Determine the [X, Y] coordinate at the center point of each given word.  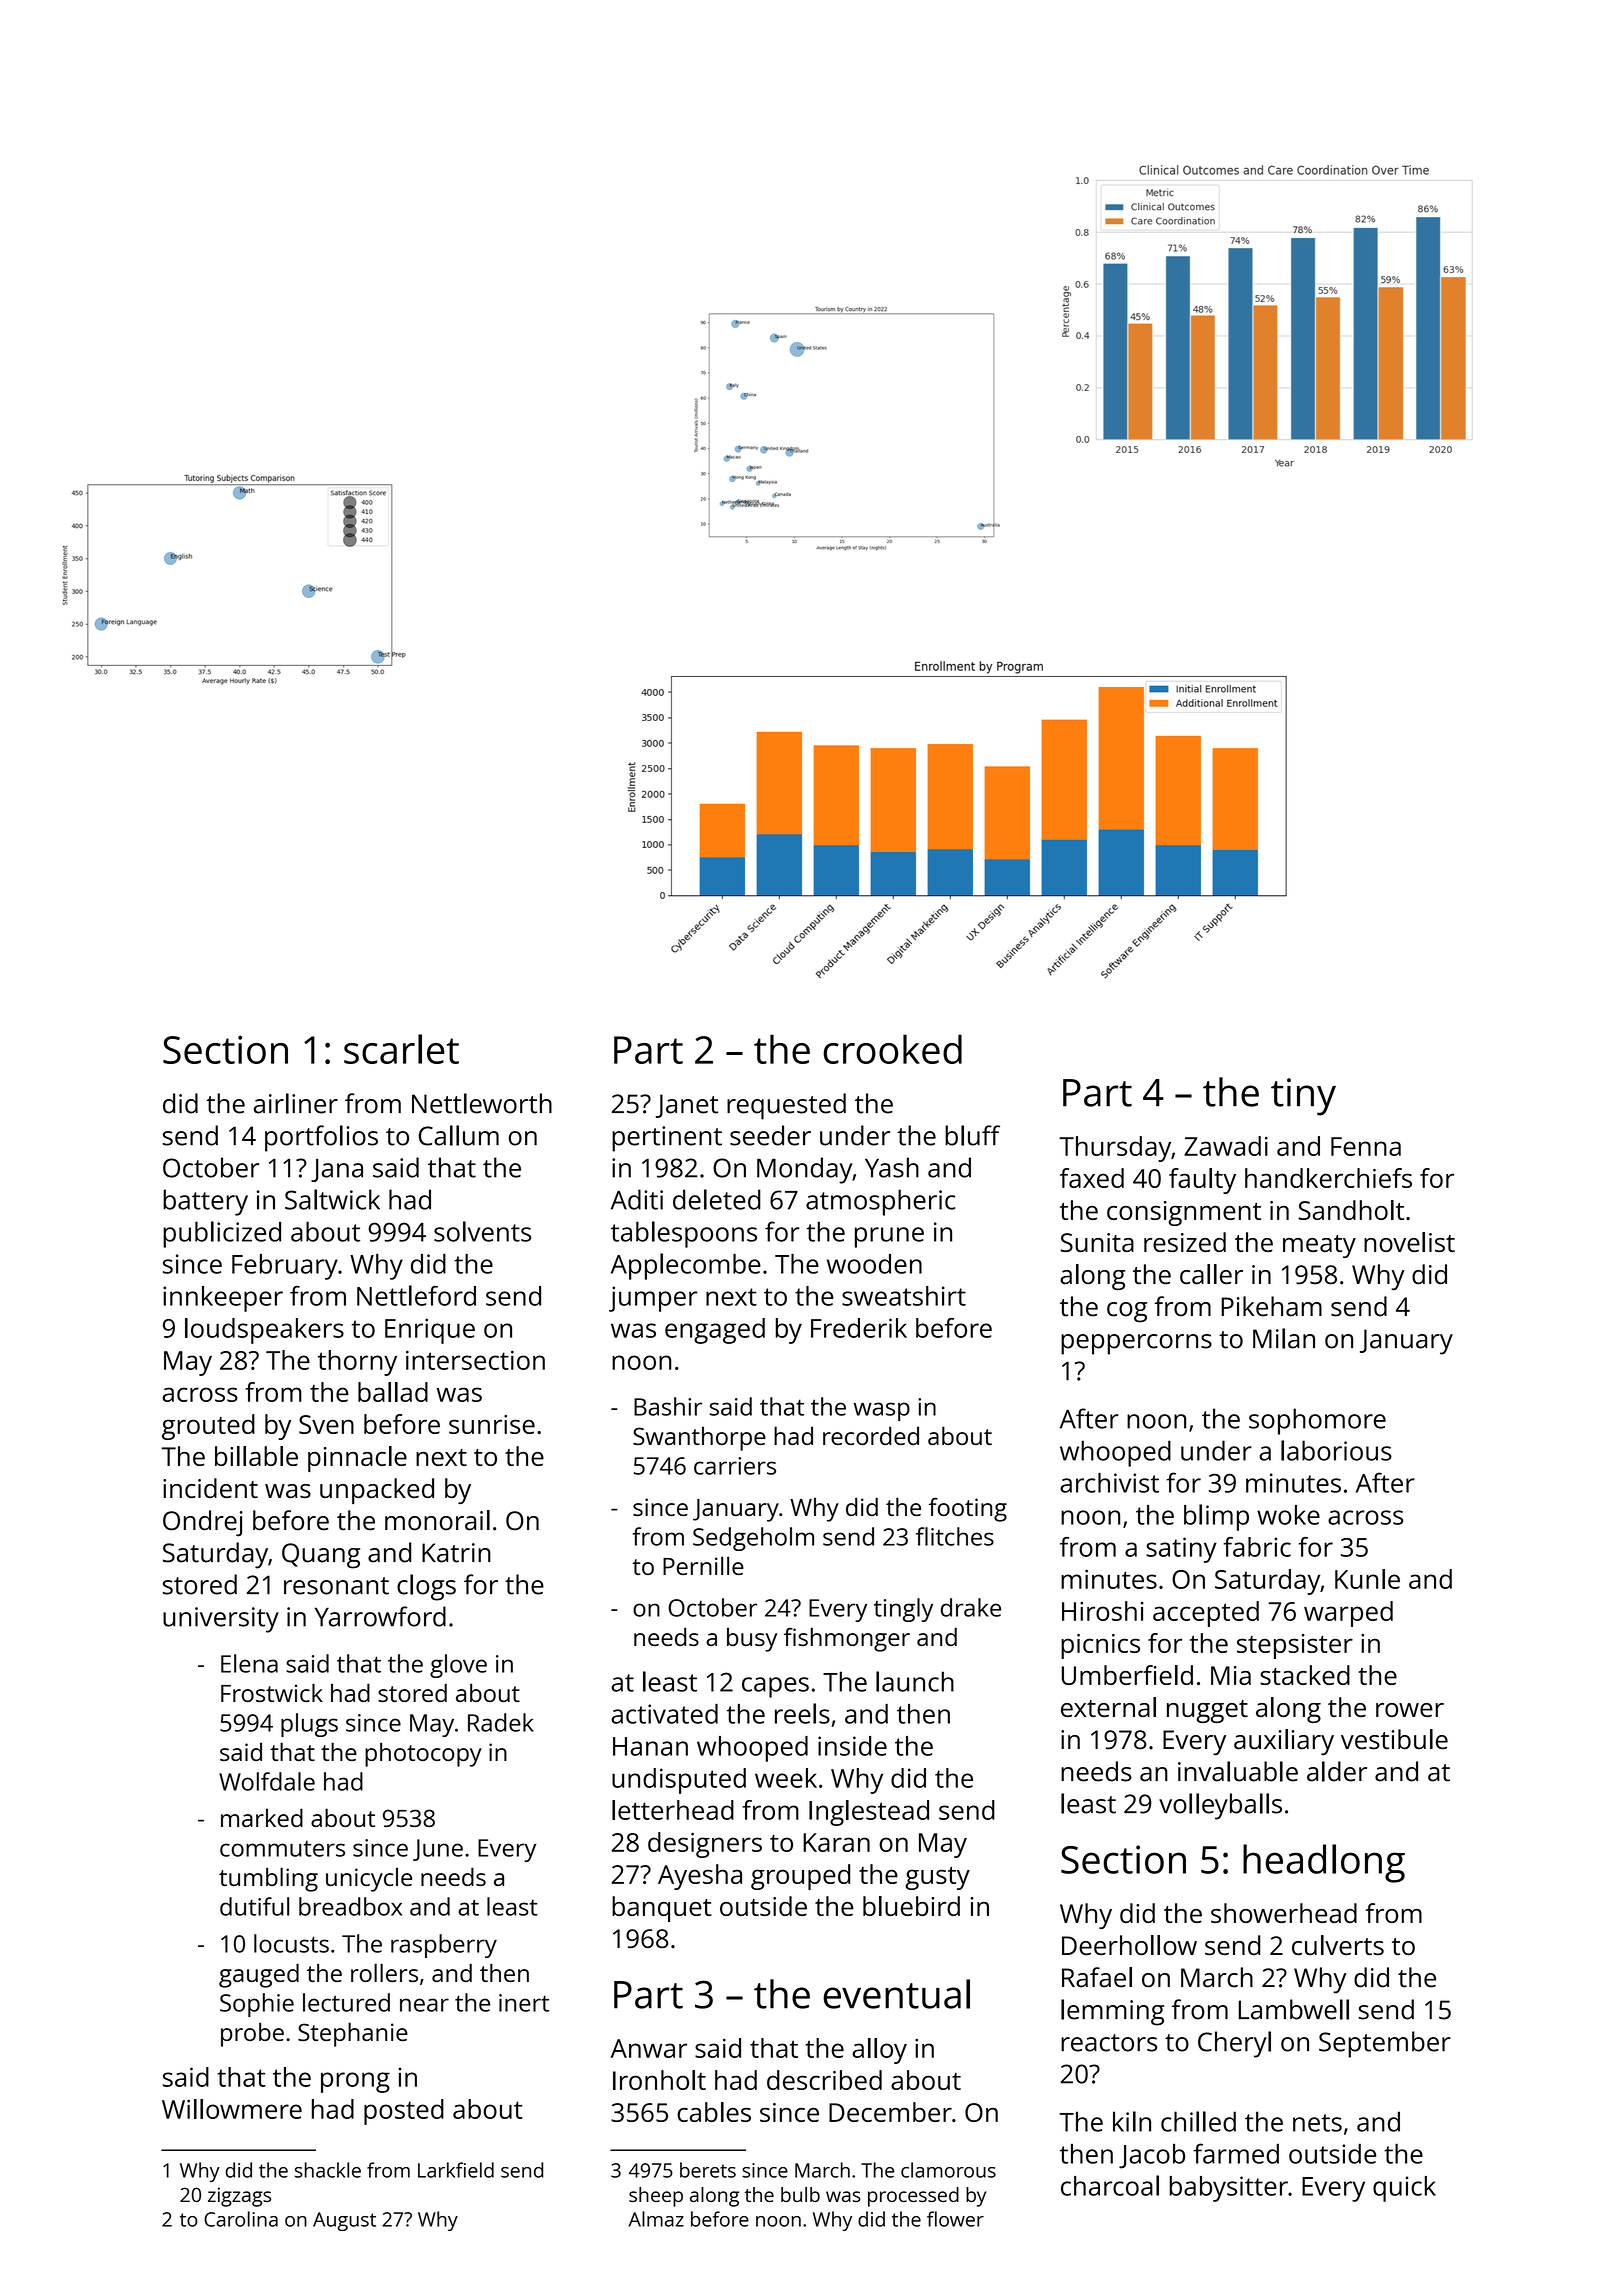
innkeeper [223, 1299]
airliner [296, 1103]
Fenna [1366, 1146]
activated [664, 1714]
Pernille [703, 1565]
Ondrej [203, 1523]
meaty [1319, 1246]
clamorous [948, 2170]
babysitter [1229, 2189]
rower [1410, 1710]
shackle [328, 2170]
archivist [1109, 1483]
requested [786, 1106]
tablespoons [684, 1234]
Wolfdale [267, 1781]
